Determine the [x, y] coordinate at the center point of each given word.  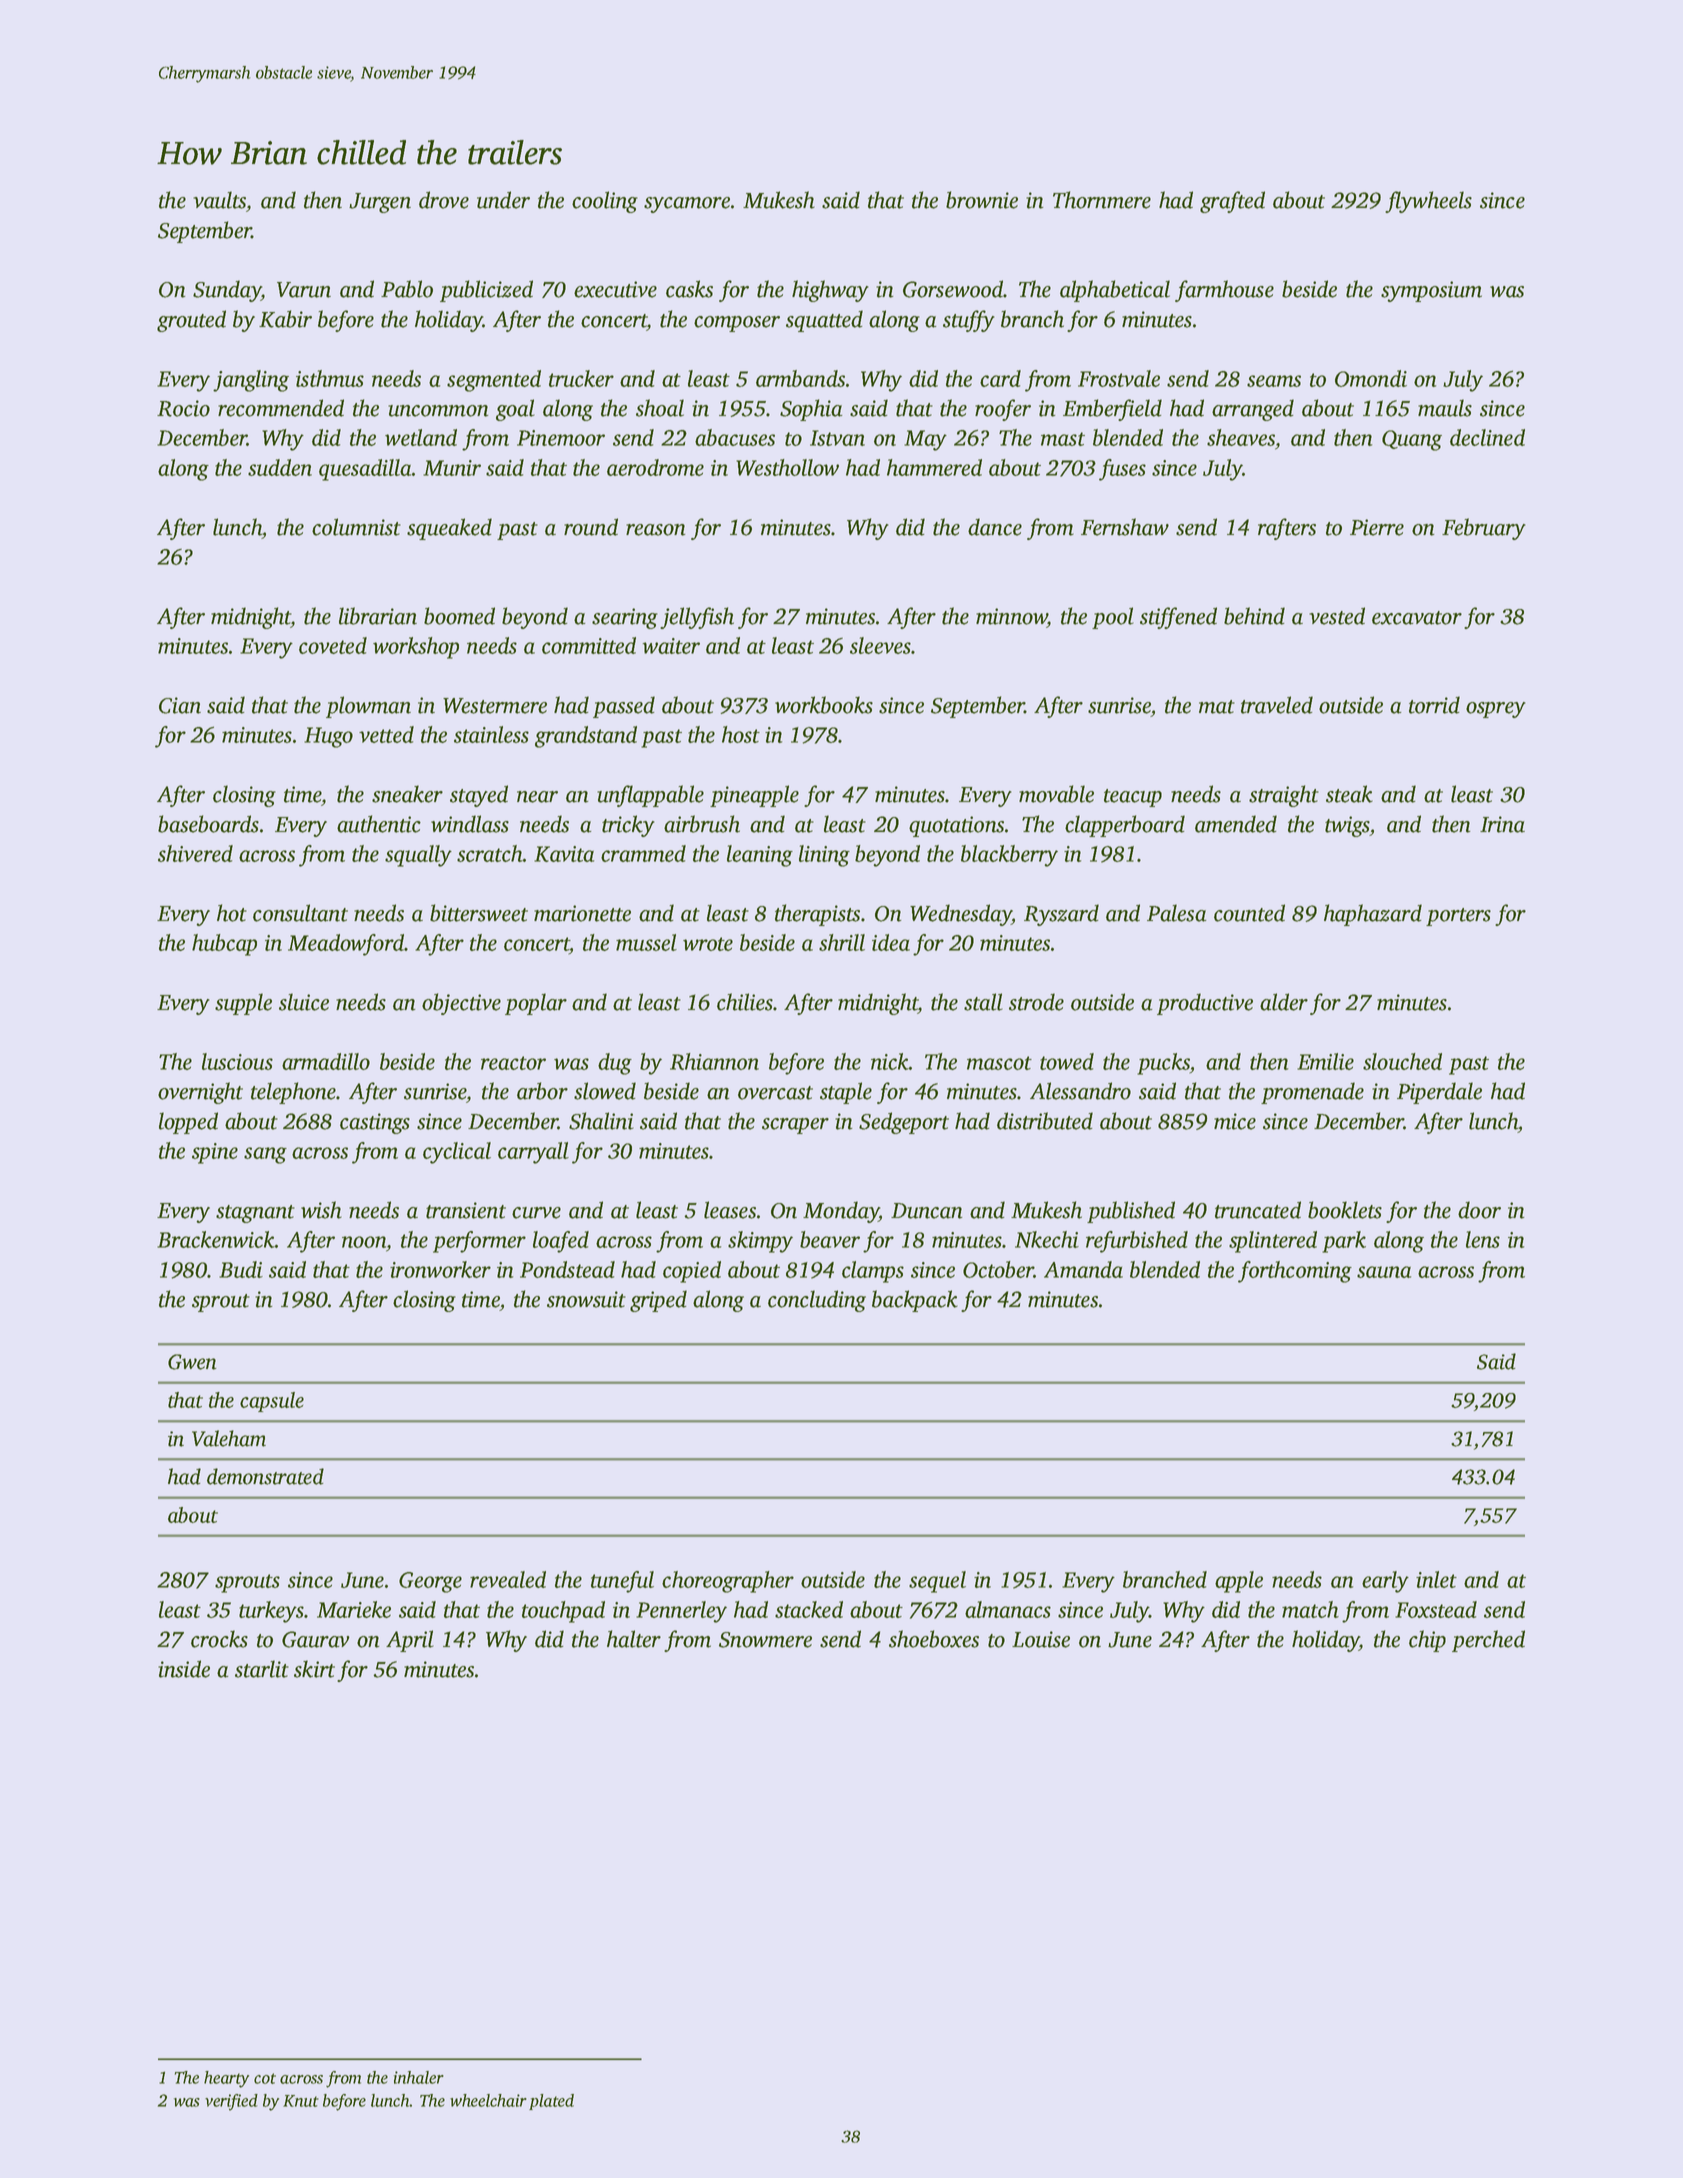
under [503, 200]
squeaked [449, 529]
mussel [646, 942]
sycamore [687, 205]
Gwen [192, 1362]
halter [634, 1639]
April [410, 1641]
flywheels [1428, 202]
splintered [1273, 1242]
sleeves [880, 645]
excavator [1417, 618]
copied [692, 1272]
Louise [1041, 1639]
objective [461, 1004]
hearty [226, 2079]
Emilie [1325, 1061]
